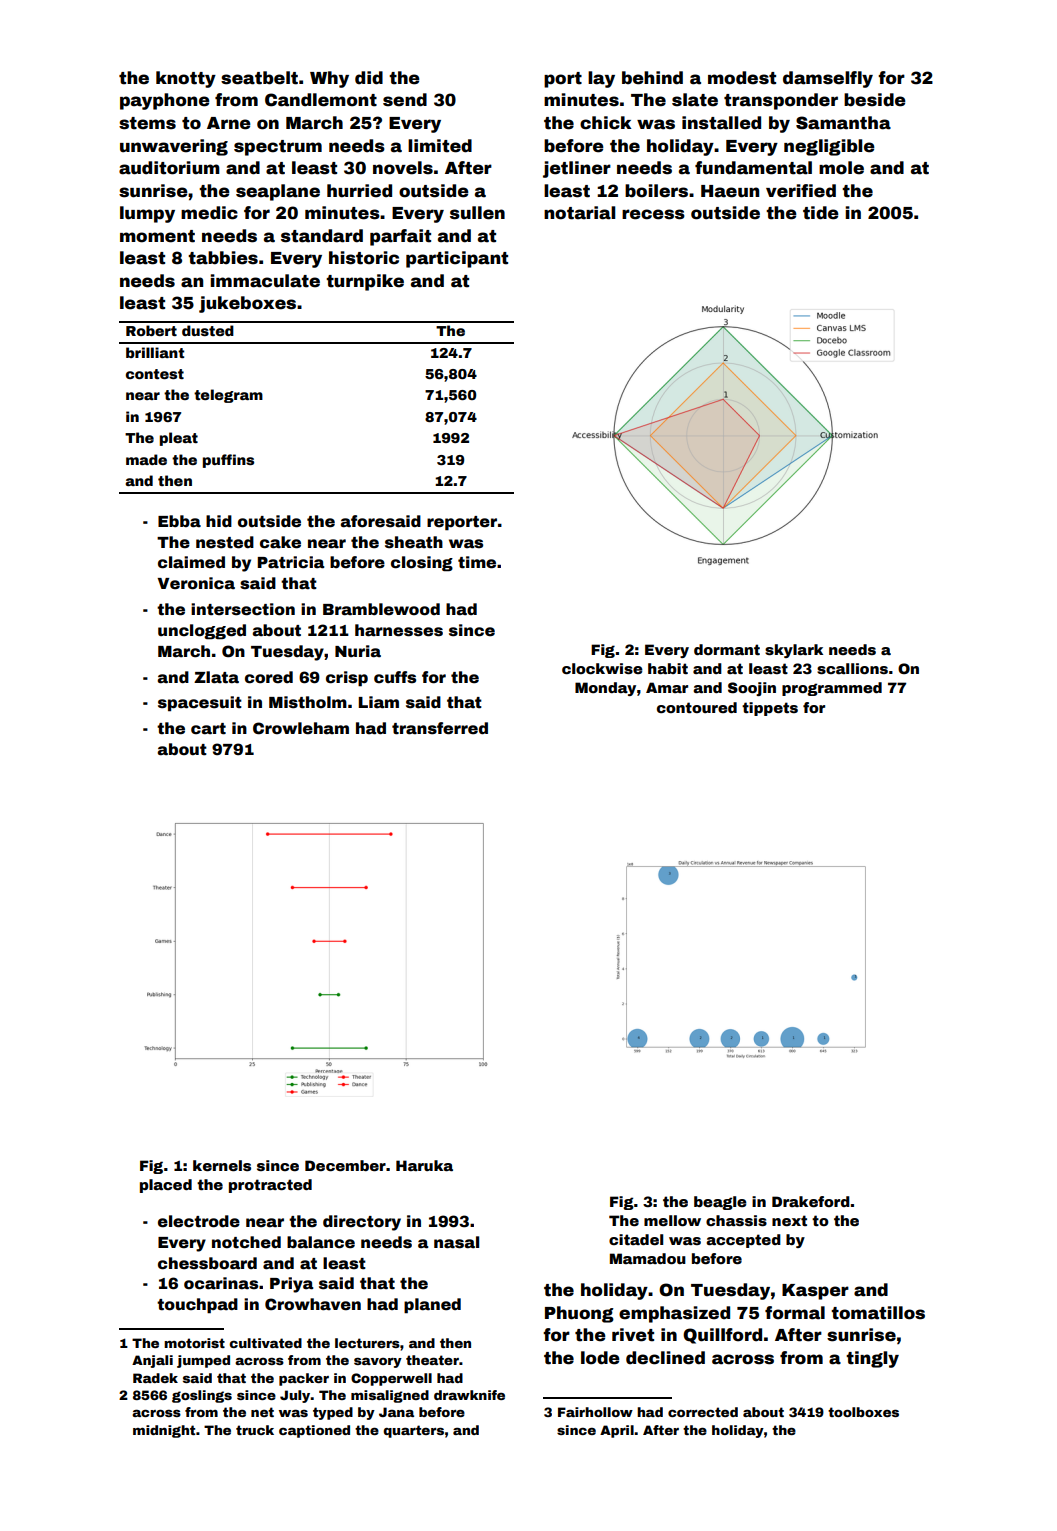 The height and width of the screenshot is (1531, 1057). I want to click on knotty, so click(186, 79).
